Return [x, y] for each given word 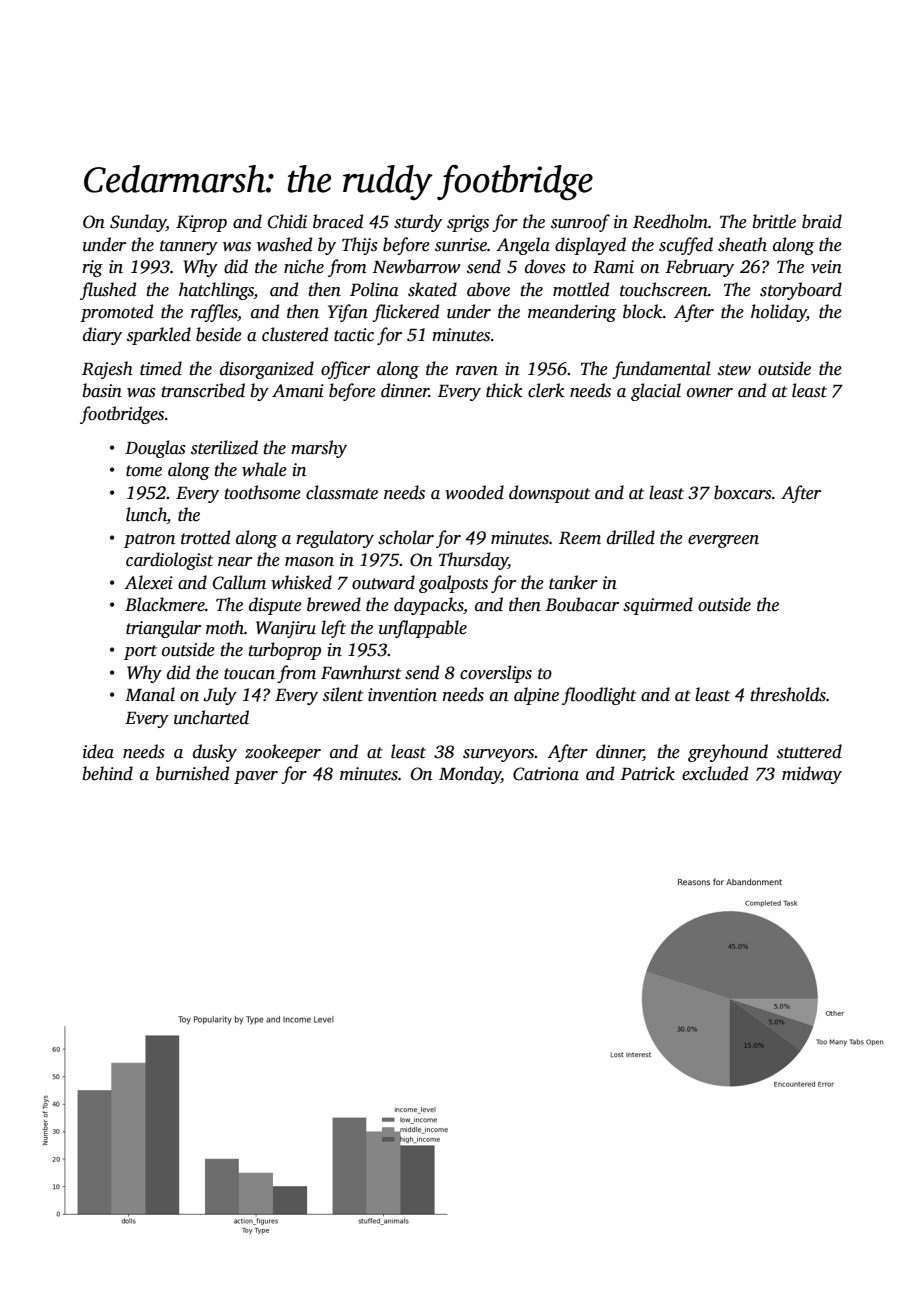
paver [256, 777]
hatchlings [216, 291]
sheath [742, 244]
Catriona [546, 774]
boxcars [743, 492]
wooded [474, 492]
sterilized [224, 447]
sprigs [468, 223]
